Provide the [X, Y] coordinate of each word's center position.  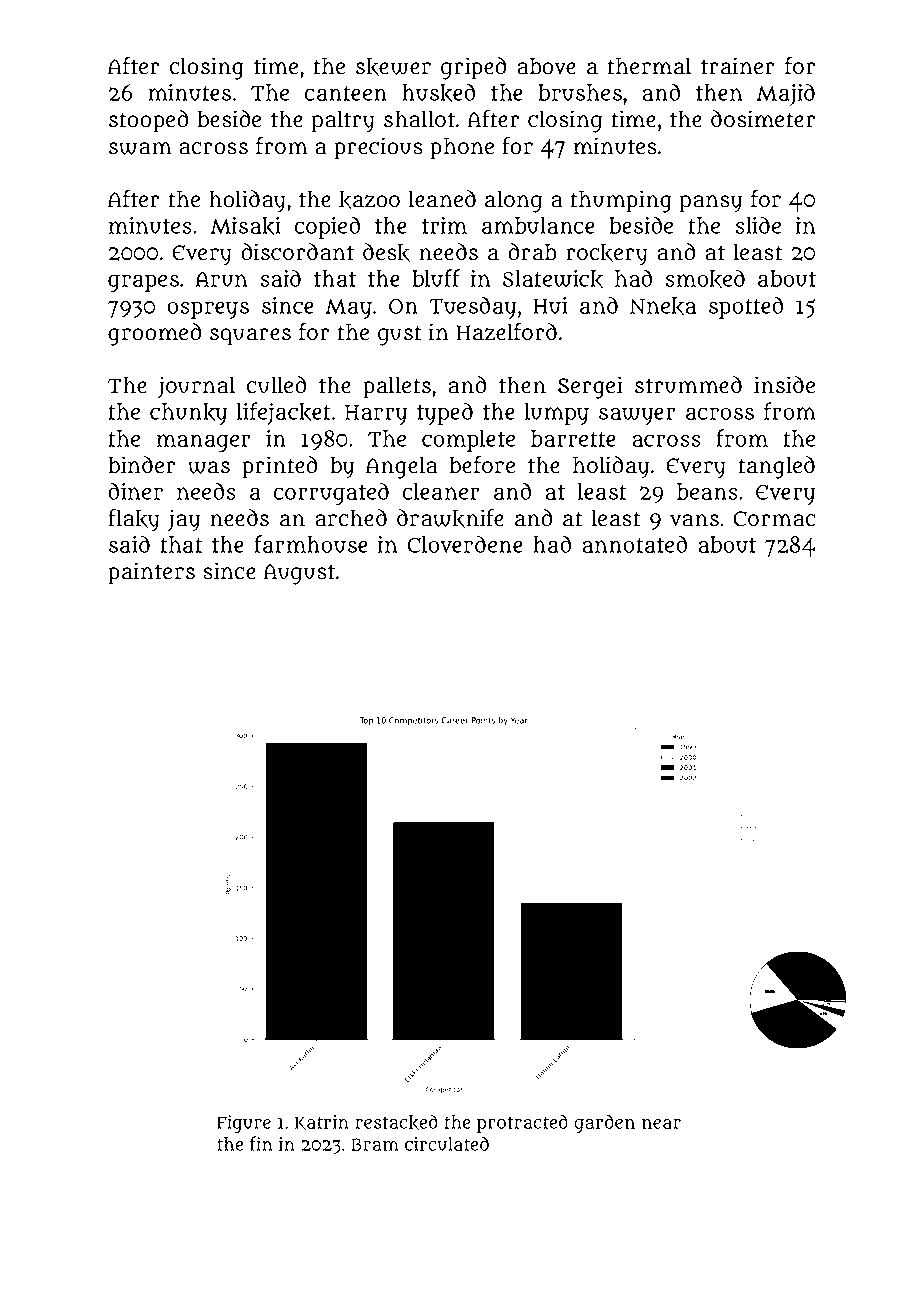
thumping [621, 201]
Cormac [774, 519]
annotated [634, 544]
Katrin [322, 1123]
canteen [346, 93]
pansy [711, 204]
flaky [134, 520]
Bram [375, 1144]
